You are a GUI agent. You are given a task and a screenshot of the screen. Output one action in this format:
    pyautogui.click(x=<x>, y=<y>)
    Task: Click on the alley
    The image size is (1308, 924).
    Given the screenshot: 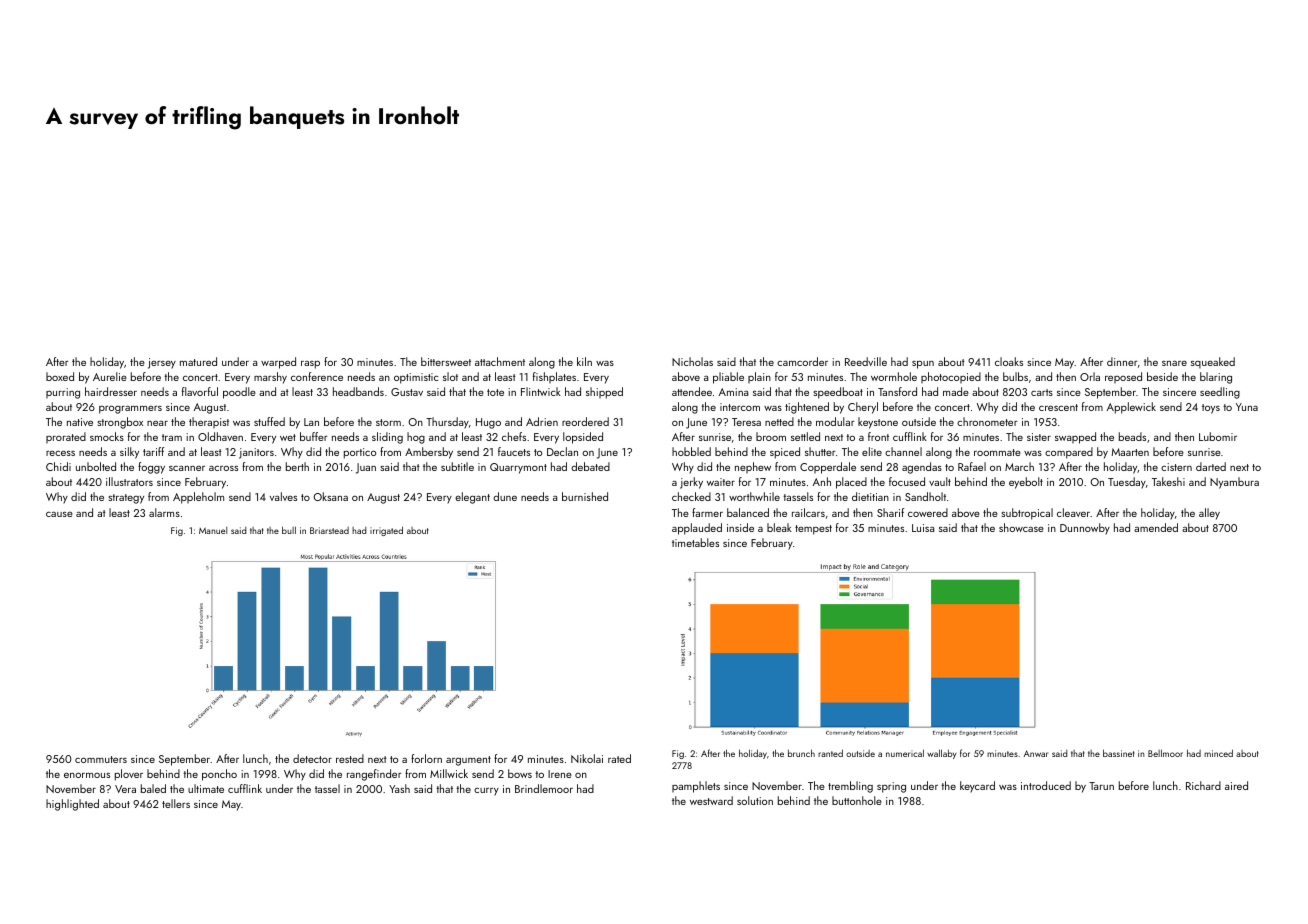 What is the action you would take?
    pyautogui.click(x=1209, y=514)
